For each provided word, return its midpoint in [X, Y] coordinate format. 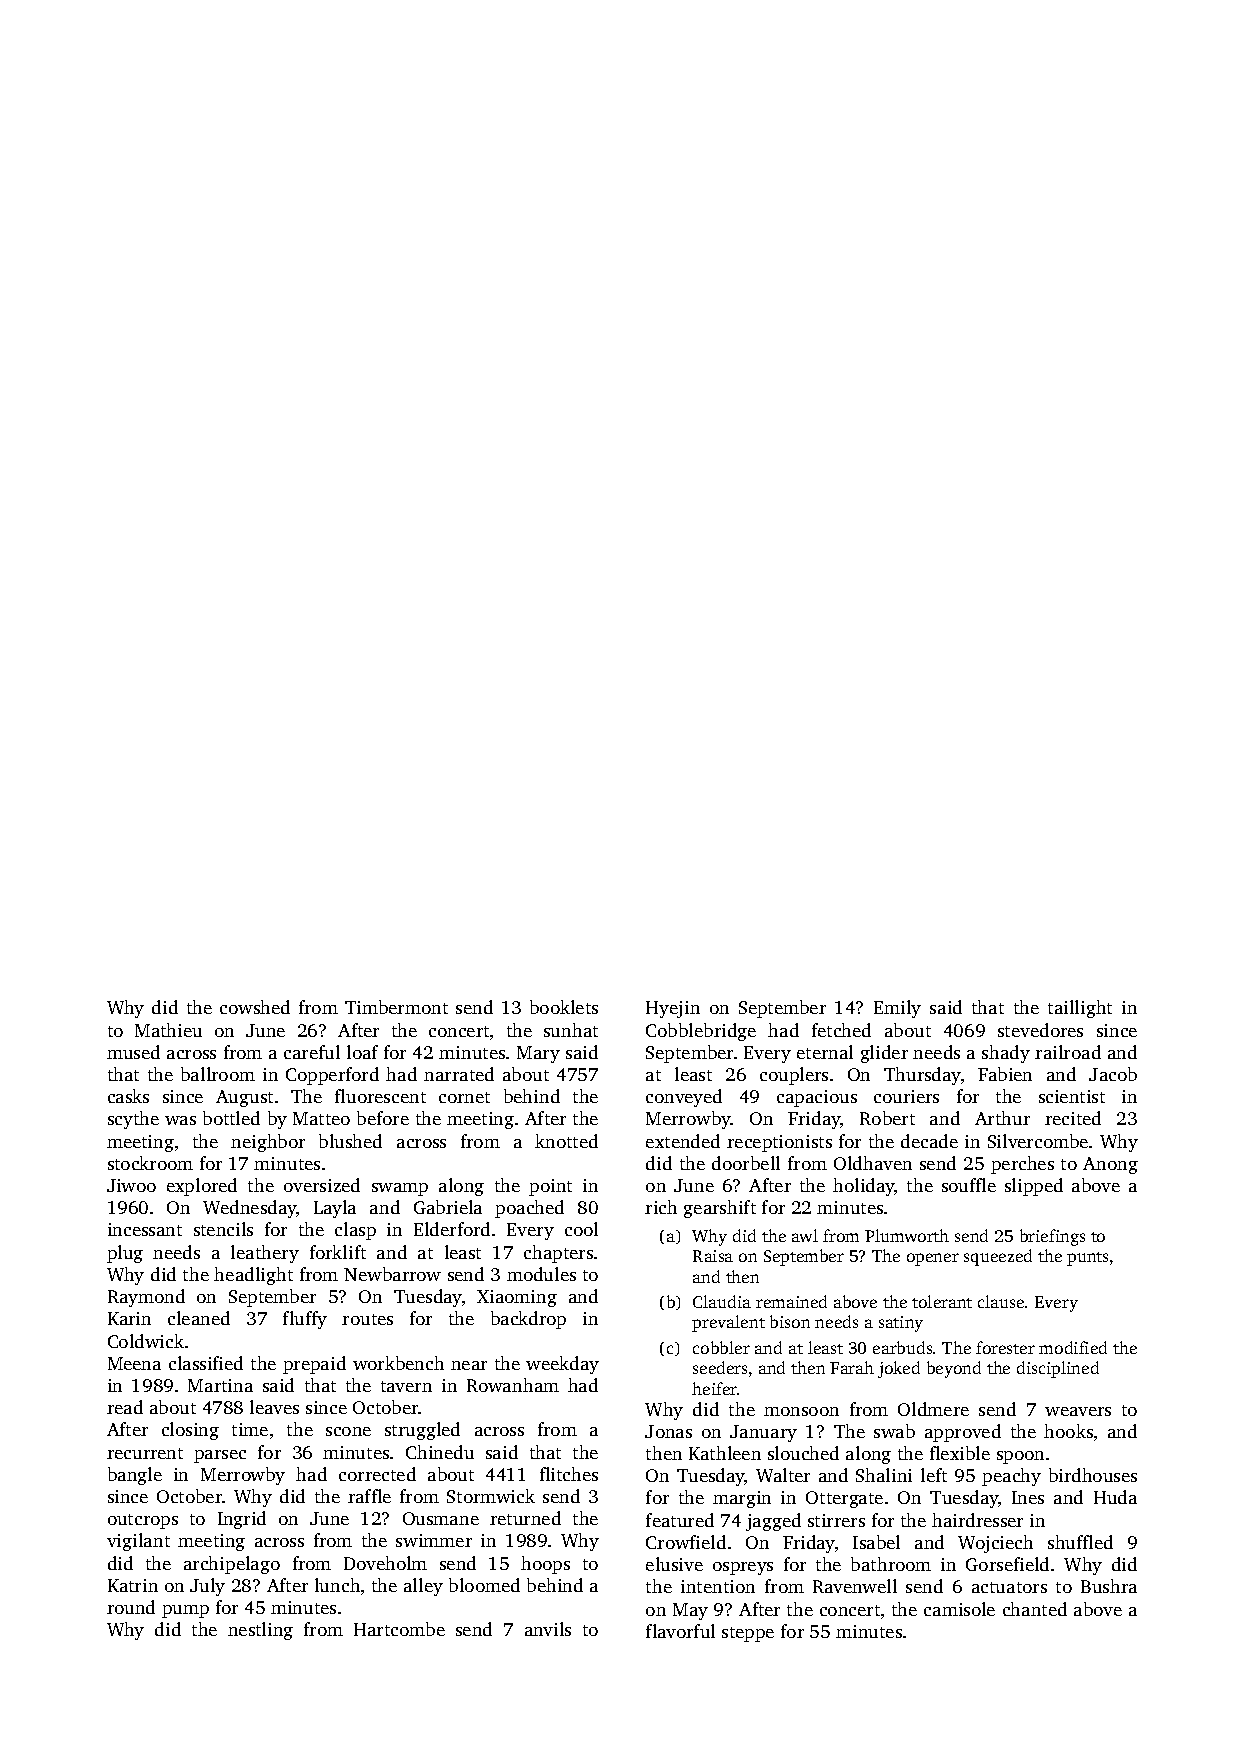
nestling [260, 1631]
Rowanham [513, 1385]
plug [125, 1254]
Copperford [332, 1076]
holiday [864, 1187]
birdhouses [1093, 1475]
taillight [1080, 1009]
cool [581, 1229]
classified [206, 1363]
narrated [459, 1074]
